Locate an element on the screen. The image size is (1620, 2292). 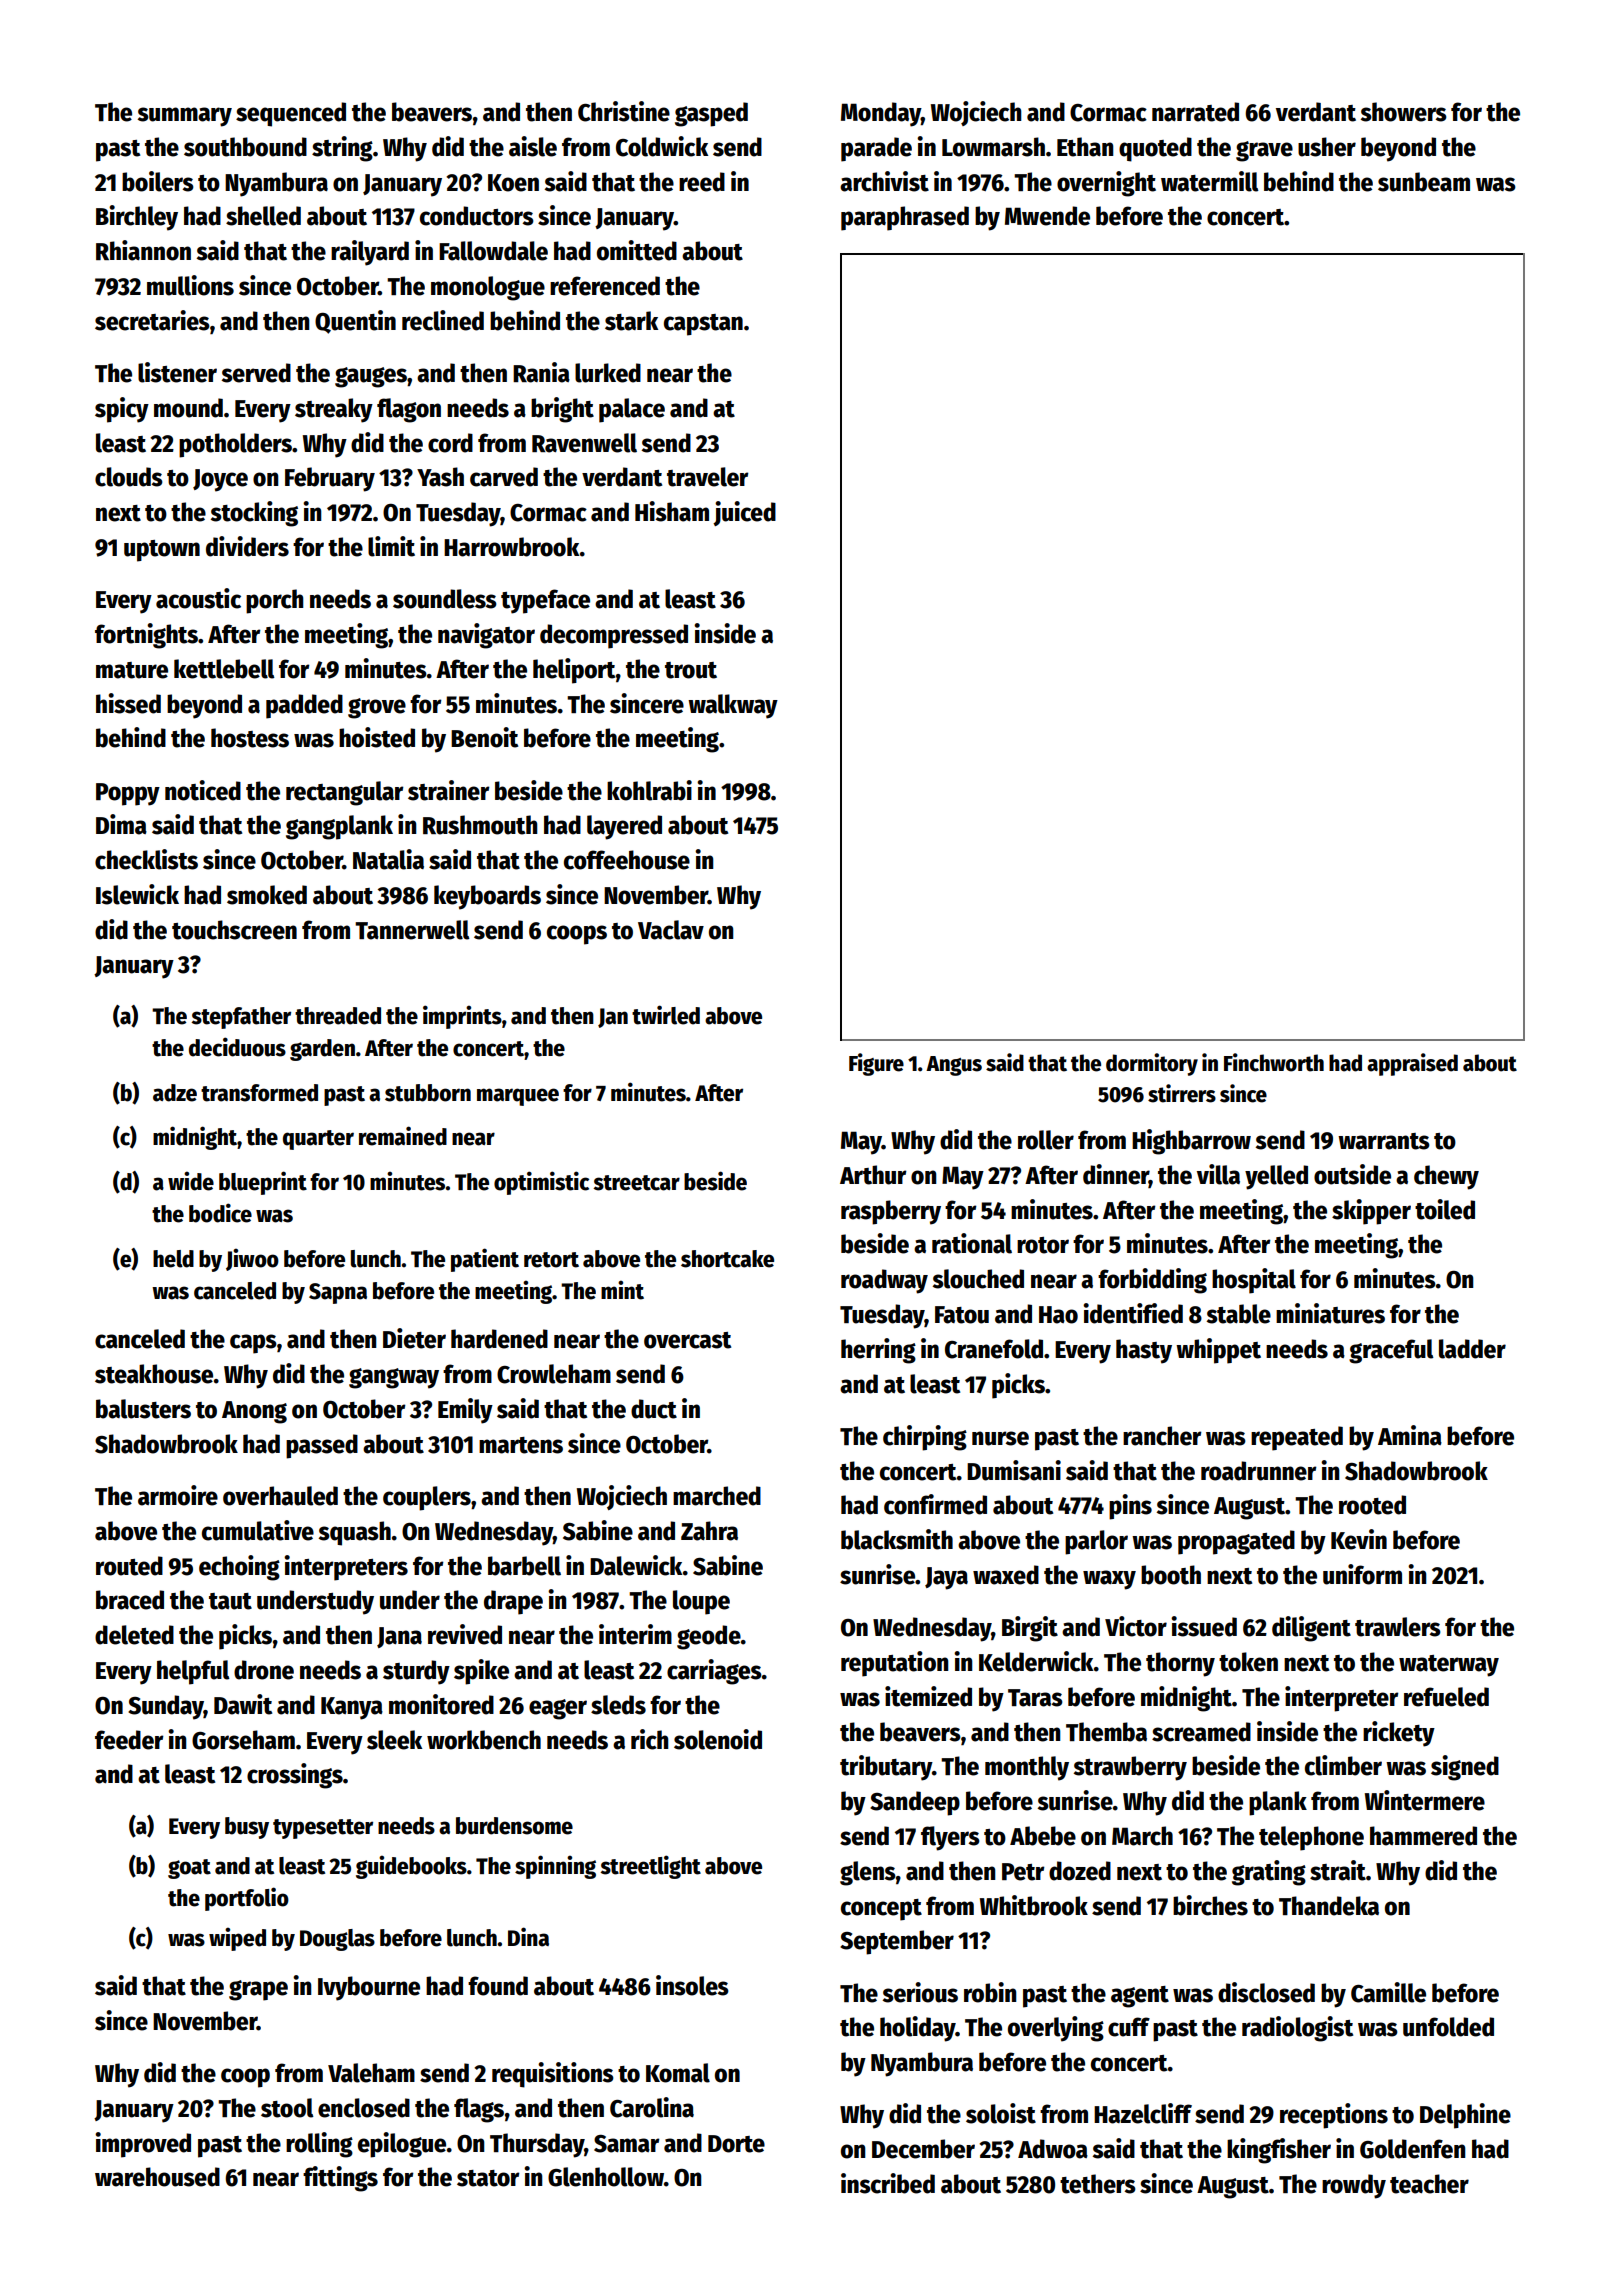
Finchworth is located at coordinates (1274, 1062).
